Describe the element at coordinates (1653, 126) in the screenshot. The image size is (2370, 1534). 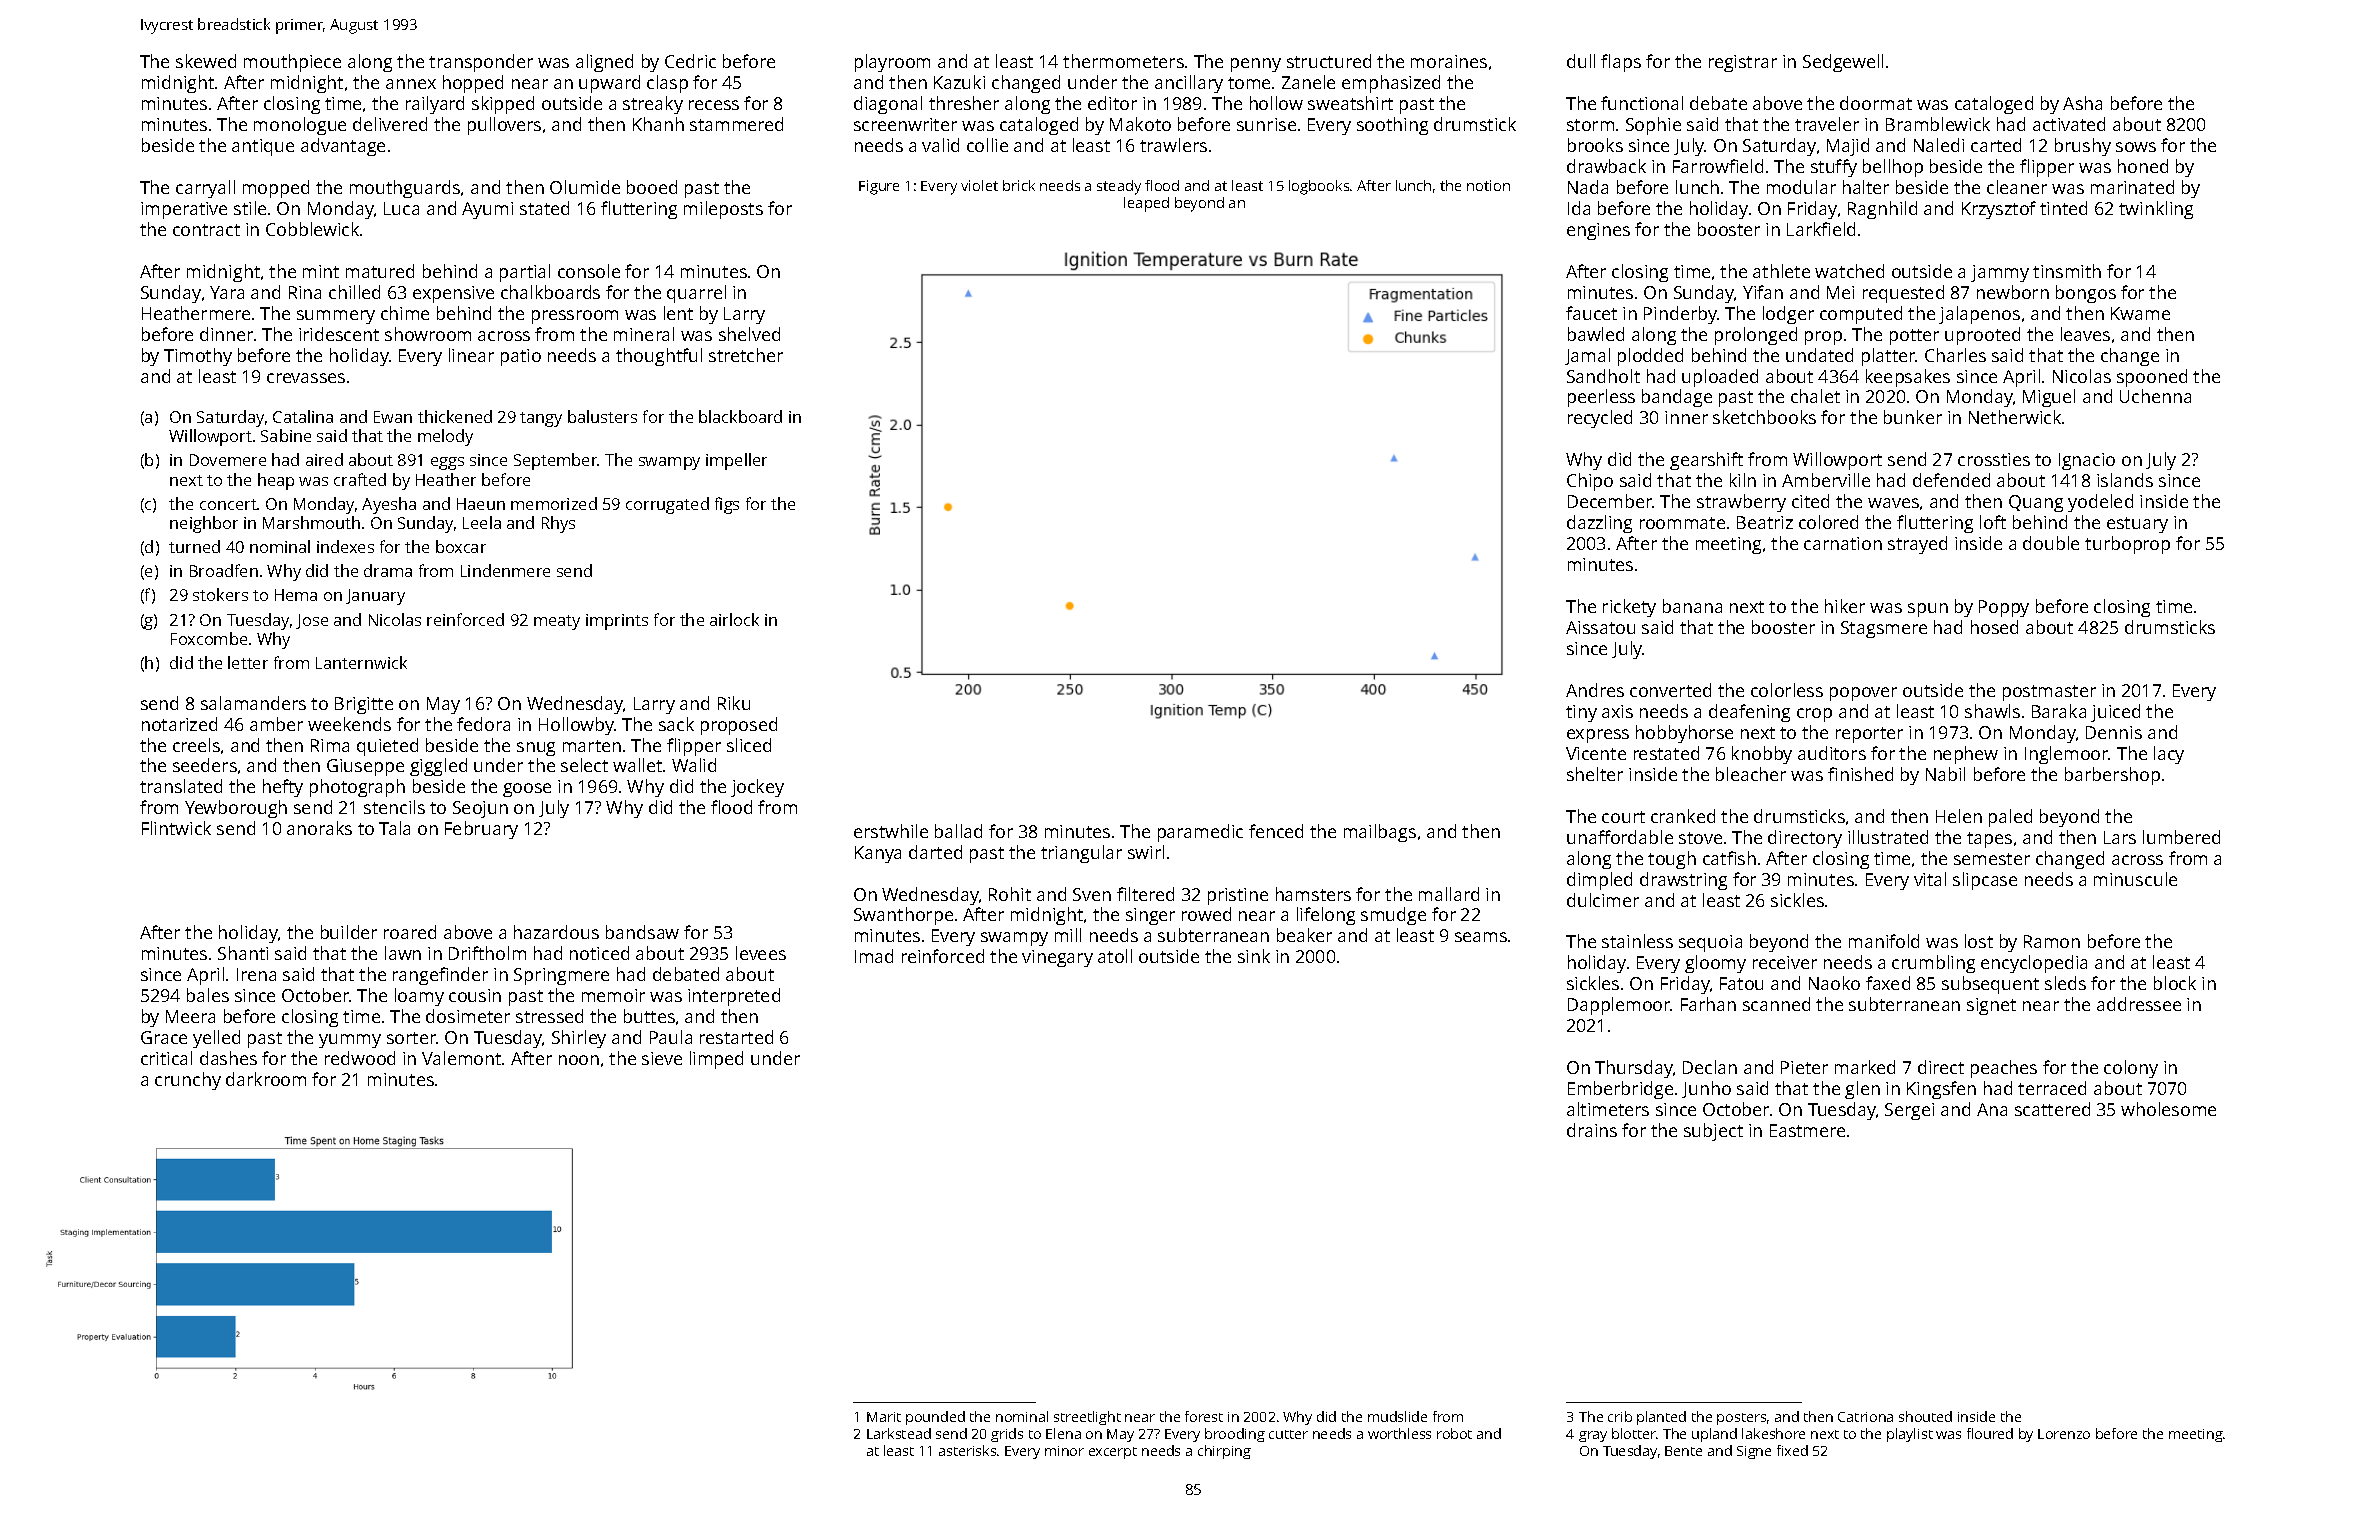
I see `Sophie` at that location.
